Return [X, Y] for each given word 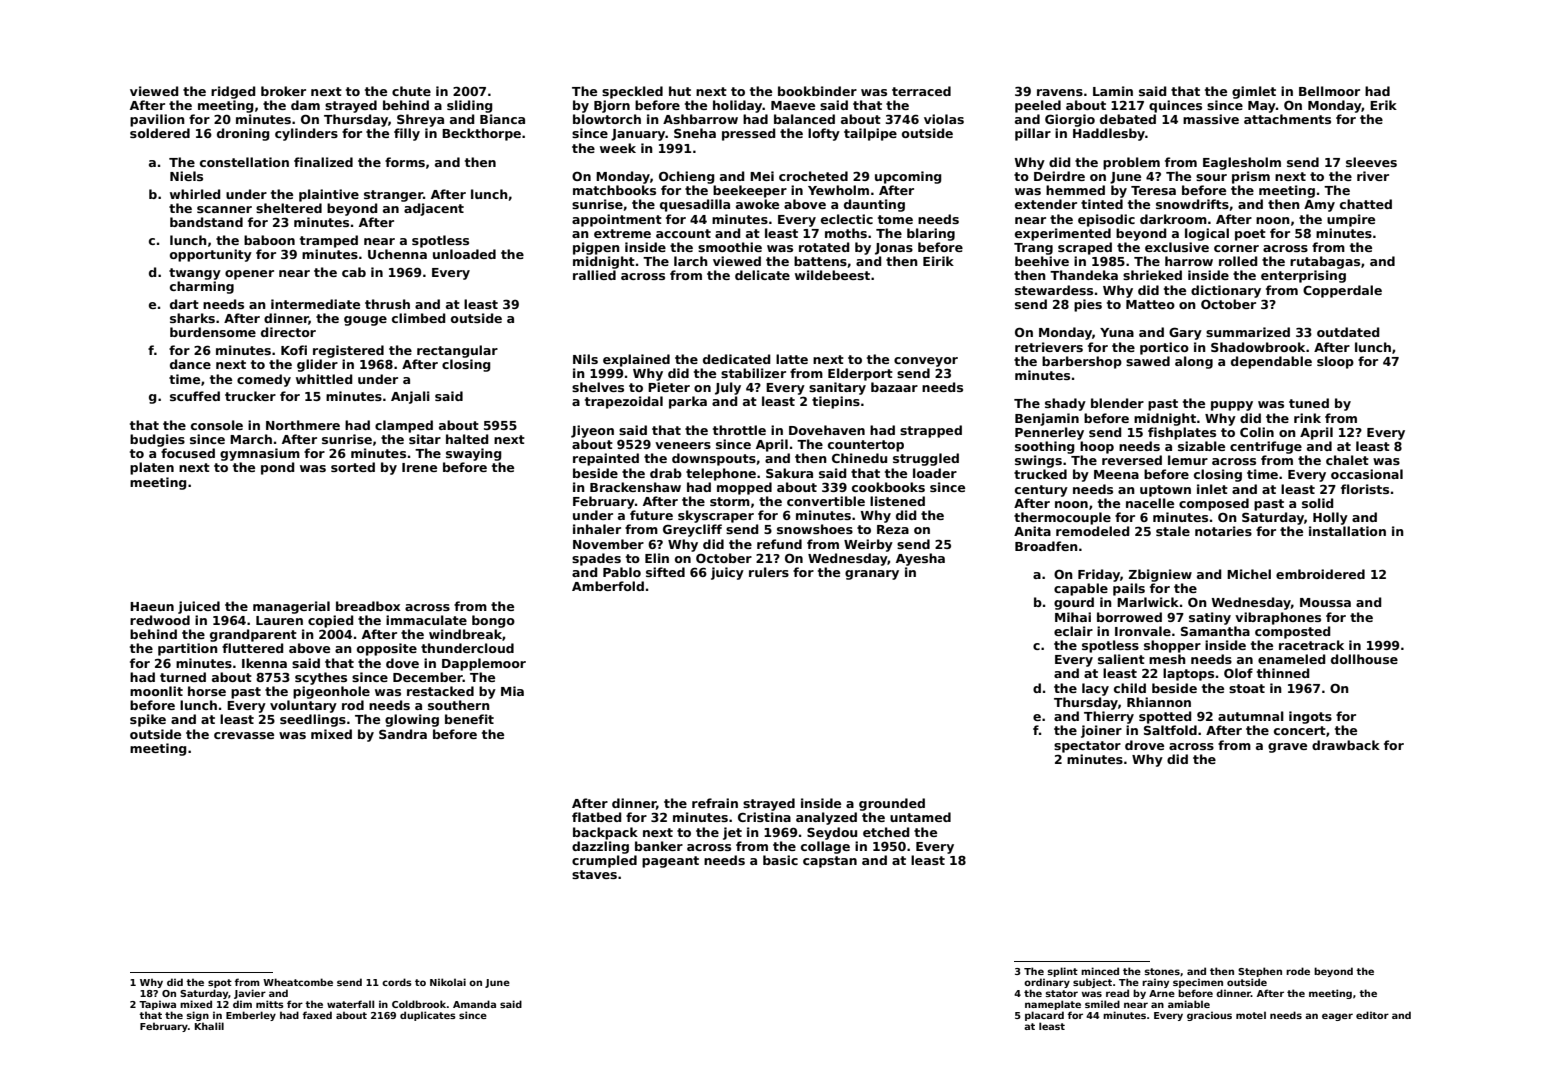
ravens [1060, 92]
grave [1287, 748]
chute [411, 91]
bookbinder [817, 91]
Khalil [209, 1026]
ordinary [1047, 983]
